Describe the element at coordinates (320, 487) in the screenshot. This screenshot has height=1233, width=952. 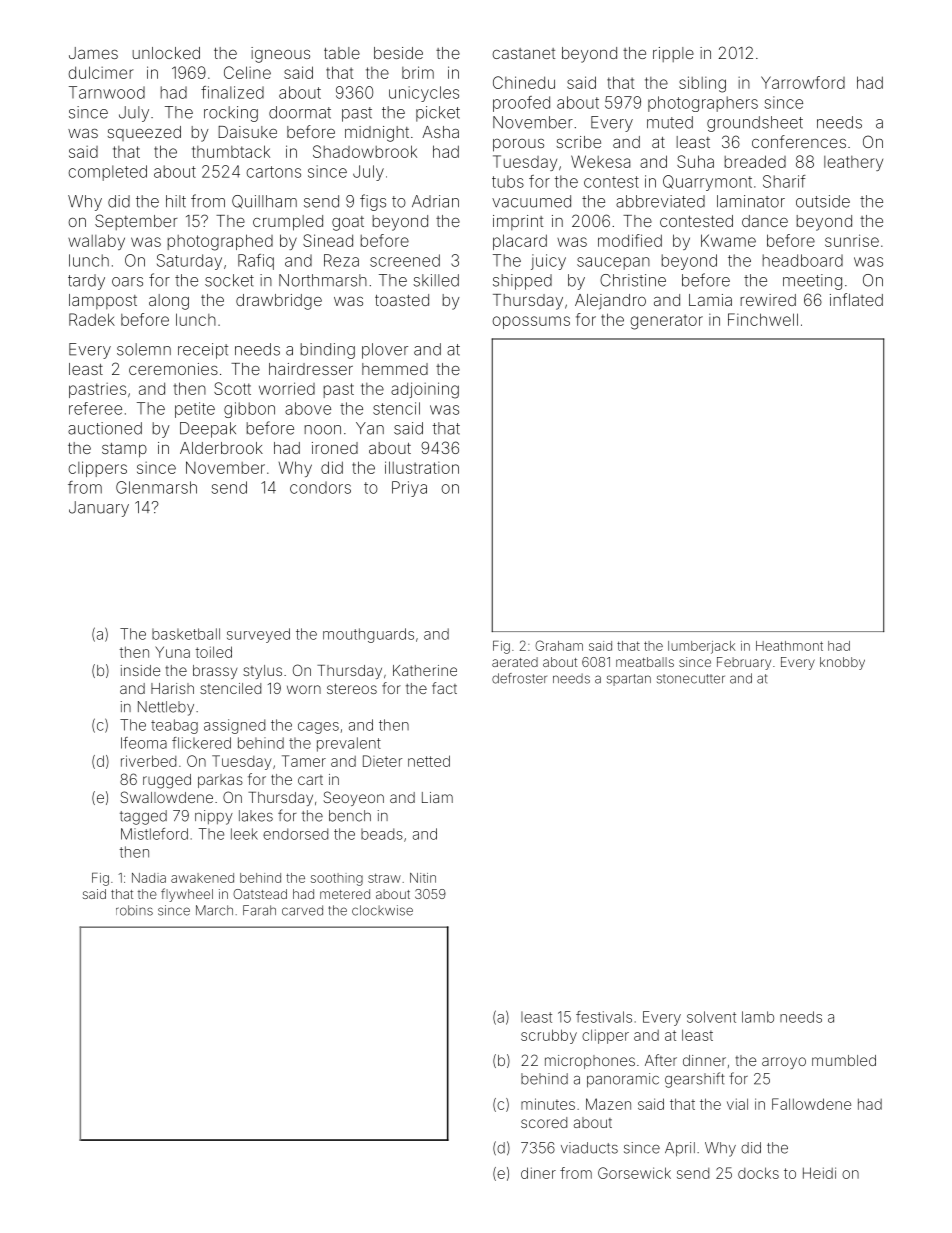
I see `condors` at that location.
